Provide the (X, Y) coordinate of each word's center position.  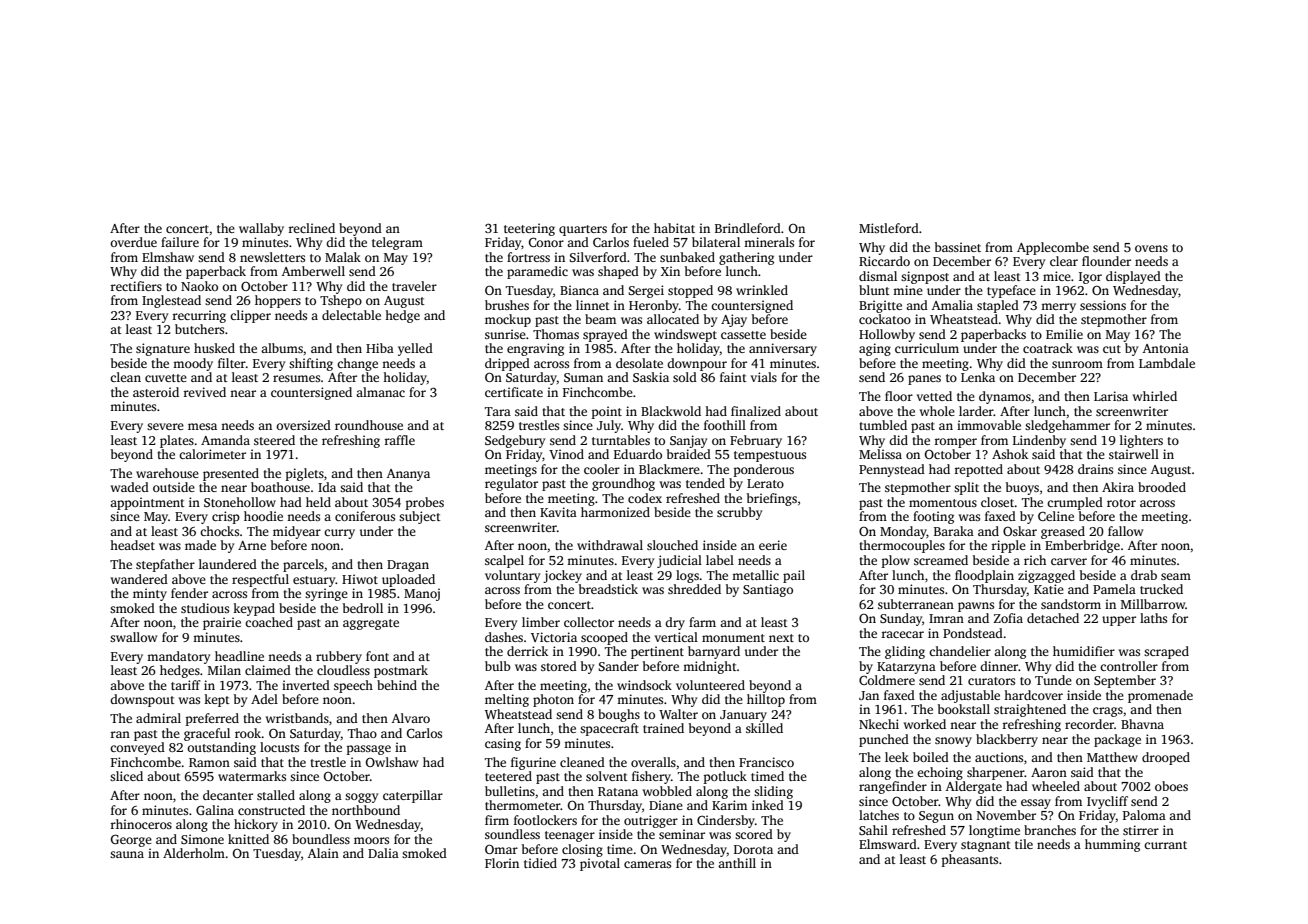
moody (193, 364)
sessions (1103, 305)
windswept (685, 335)
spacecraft (609, 729)
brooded (1162, 487)
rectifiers (136, 286)
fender (189, 593)
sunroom (1077, 364)
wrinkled (762, 290)
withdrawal (610, 545)
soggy (361, 798)
